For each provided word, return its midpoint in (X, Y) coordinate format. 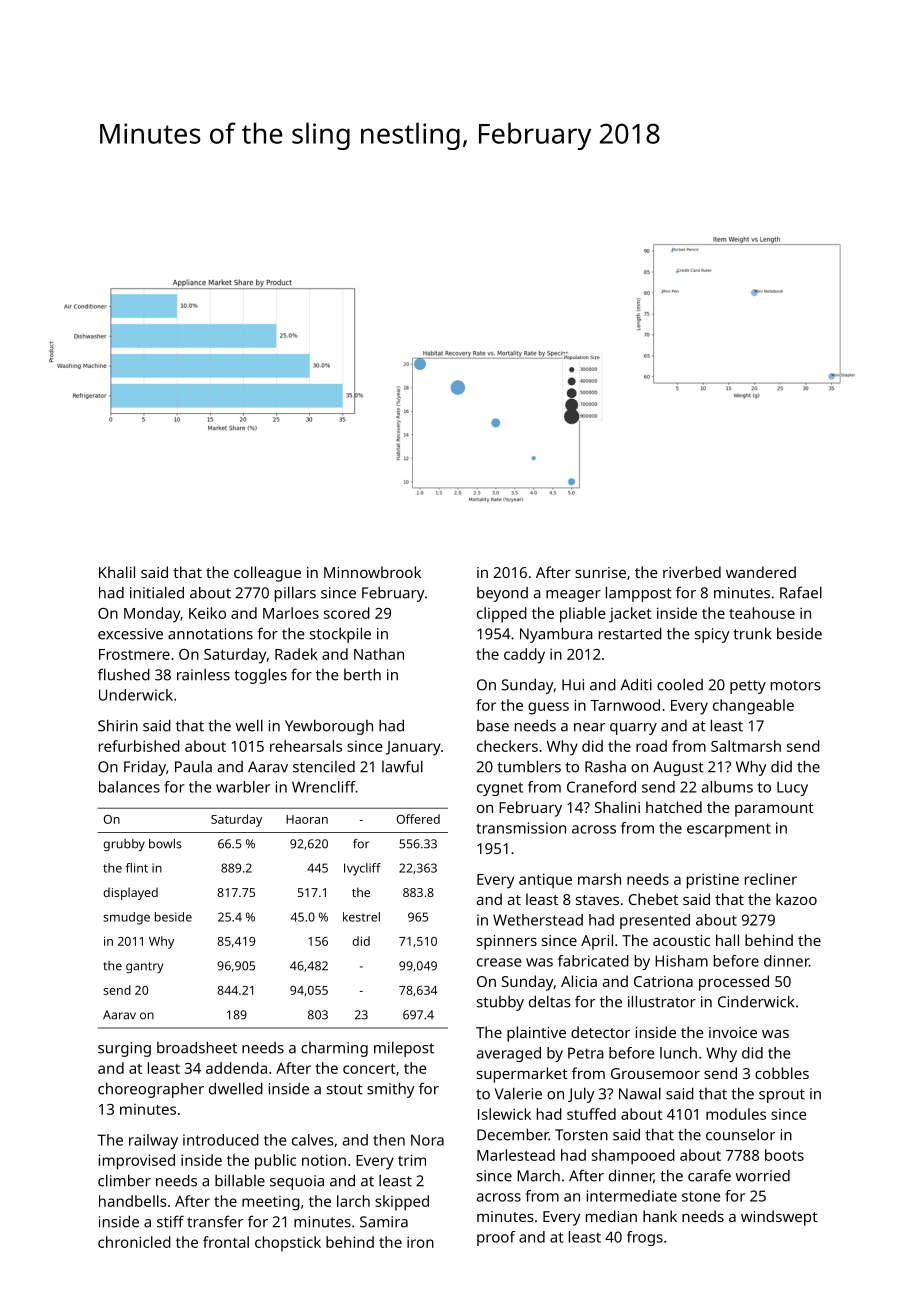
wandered (761, 572)
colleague (267, 574)
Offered (418, 819)
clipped (502, 615)
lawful (402, 766)
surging (124, 1049)
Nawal (640, 1094)
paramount (774, 810)
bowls (165, 844)
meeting (271, 1203)
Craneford (601, 787)
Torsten (581, 1135)
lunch (678, 1053)
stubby (500, 1003)
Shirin (118, 726)
